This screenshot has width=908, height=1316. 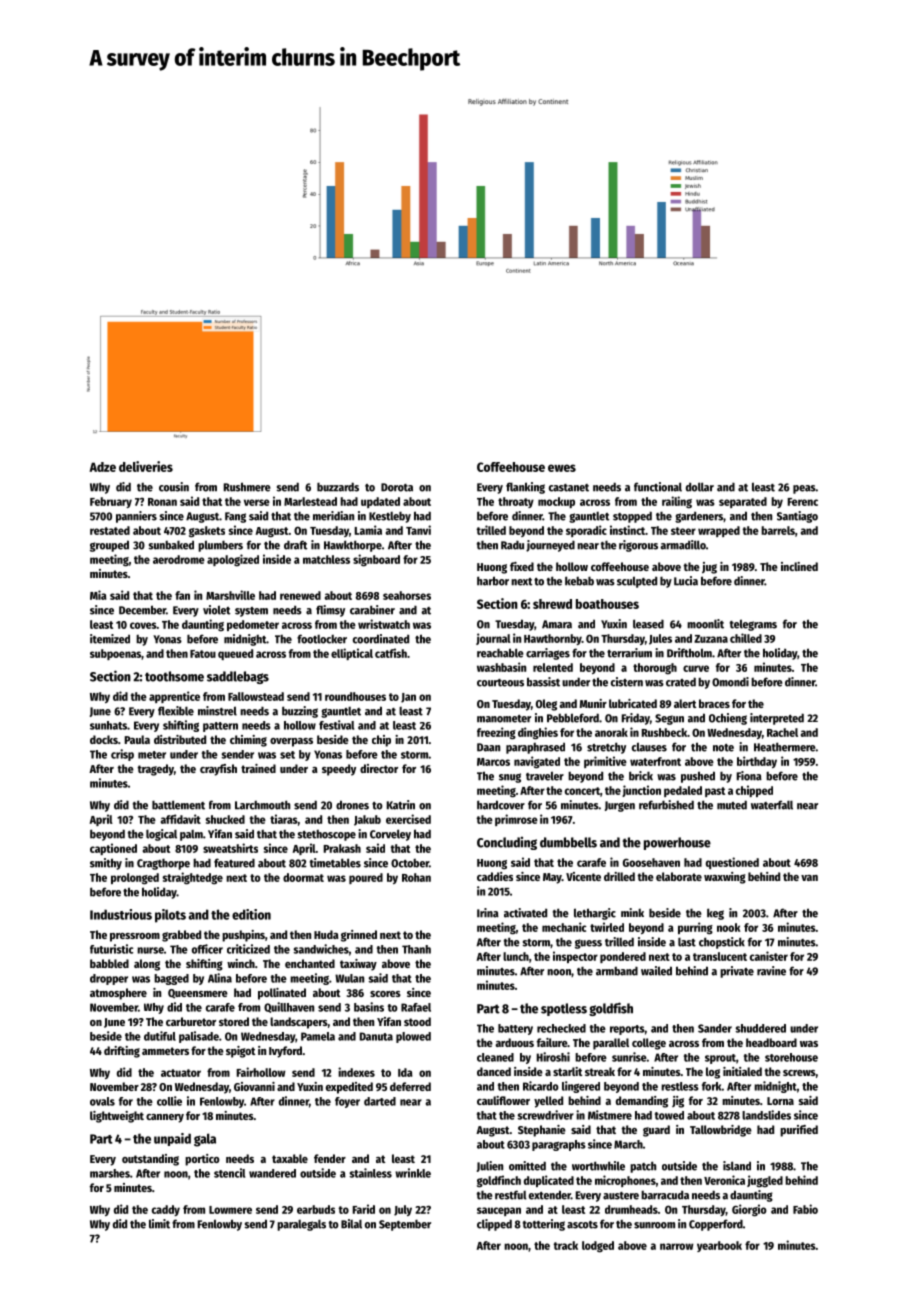 I want to click on journal, so click(x=493, y=639).
